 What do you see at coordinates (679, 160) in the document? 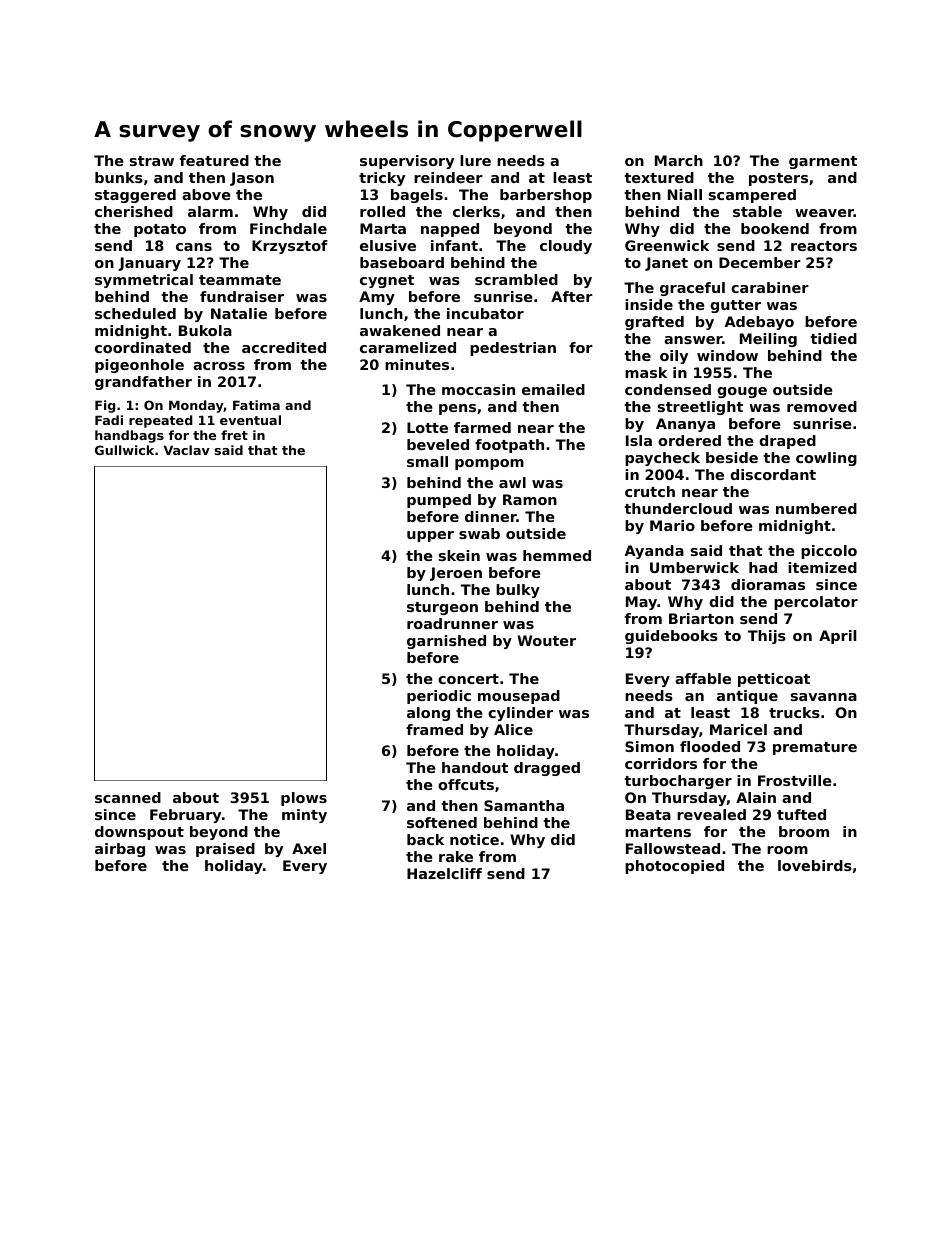
I see `March` at bounding box center [679, 160].
